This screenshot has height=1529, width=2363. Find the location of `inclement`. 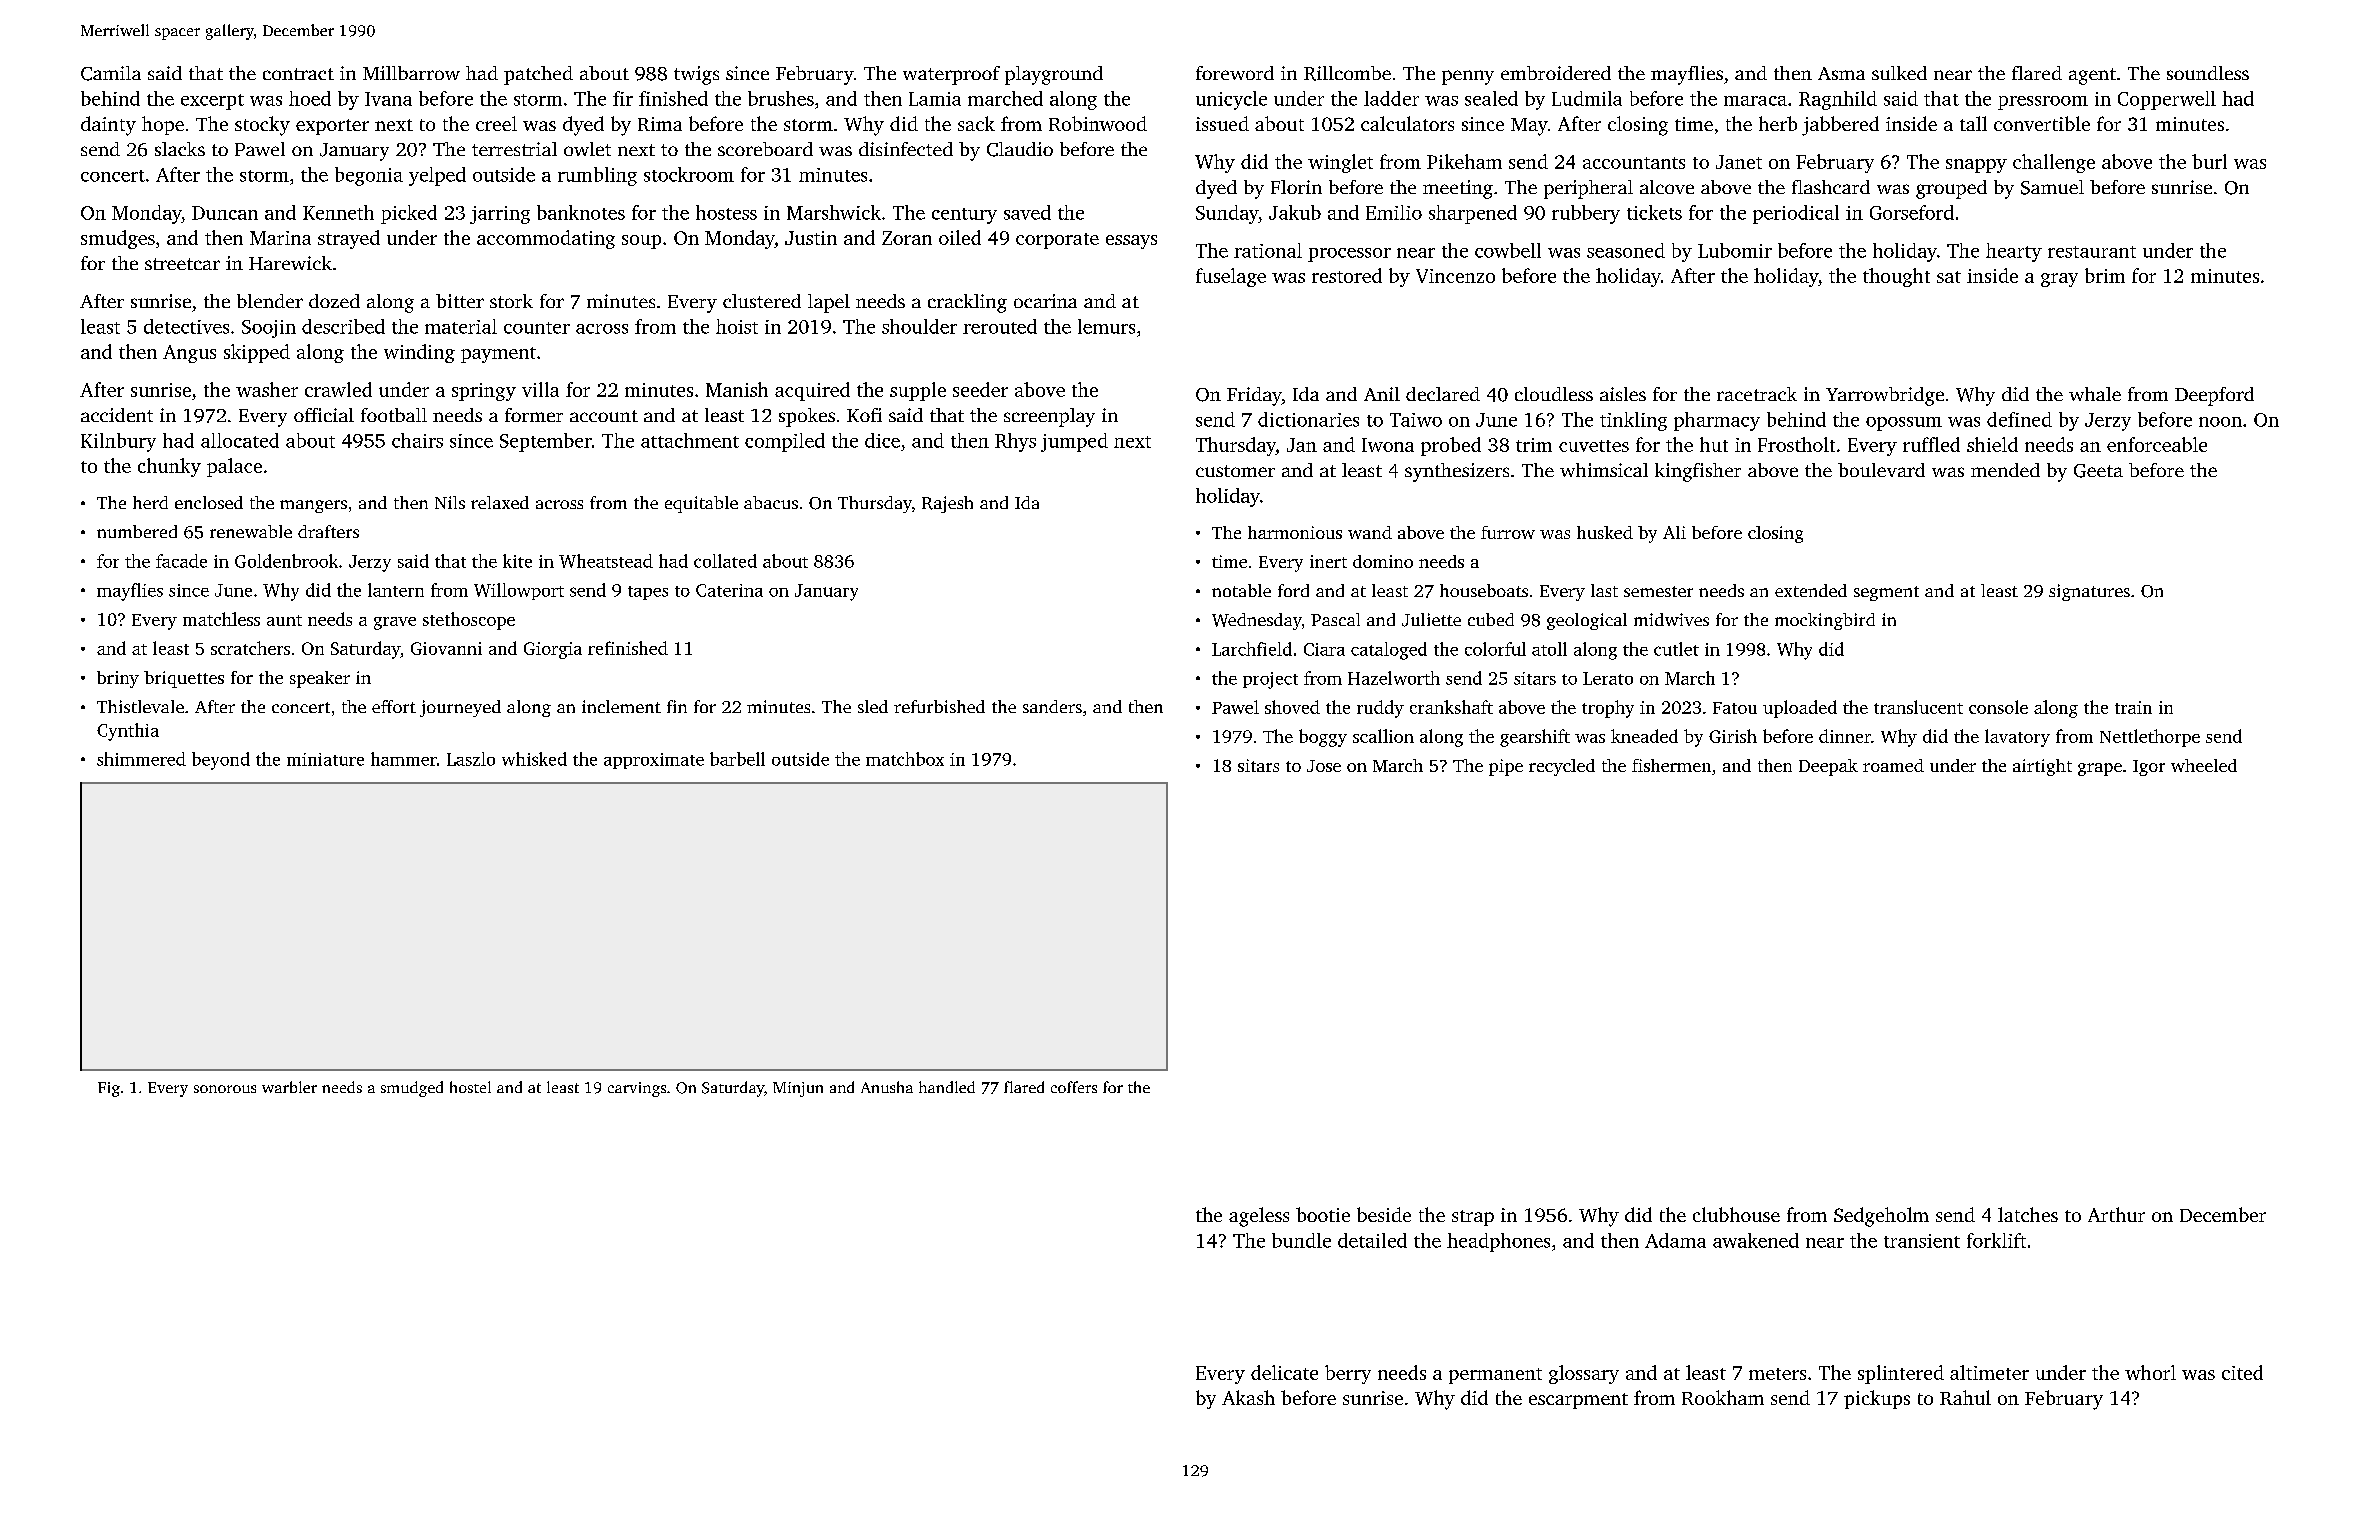

inclement is located at coordinates (621, 706).
